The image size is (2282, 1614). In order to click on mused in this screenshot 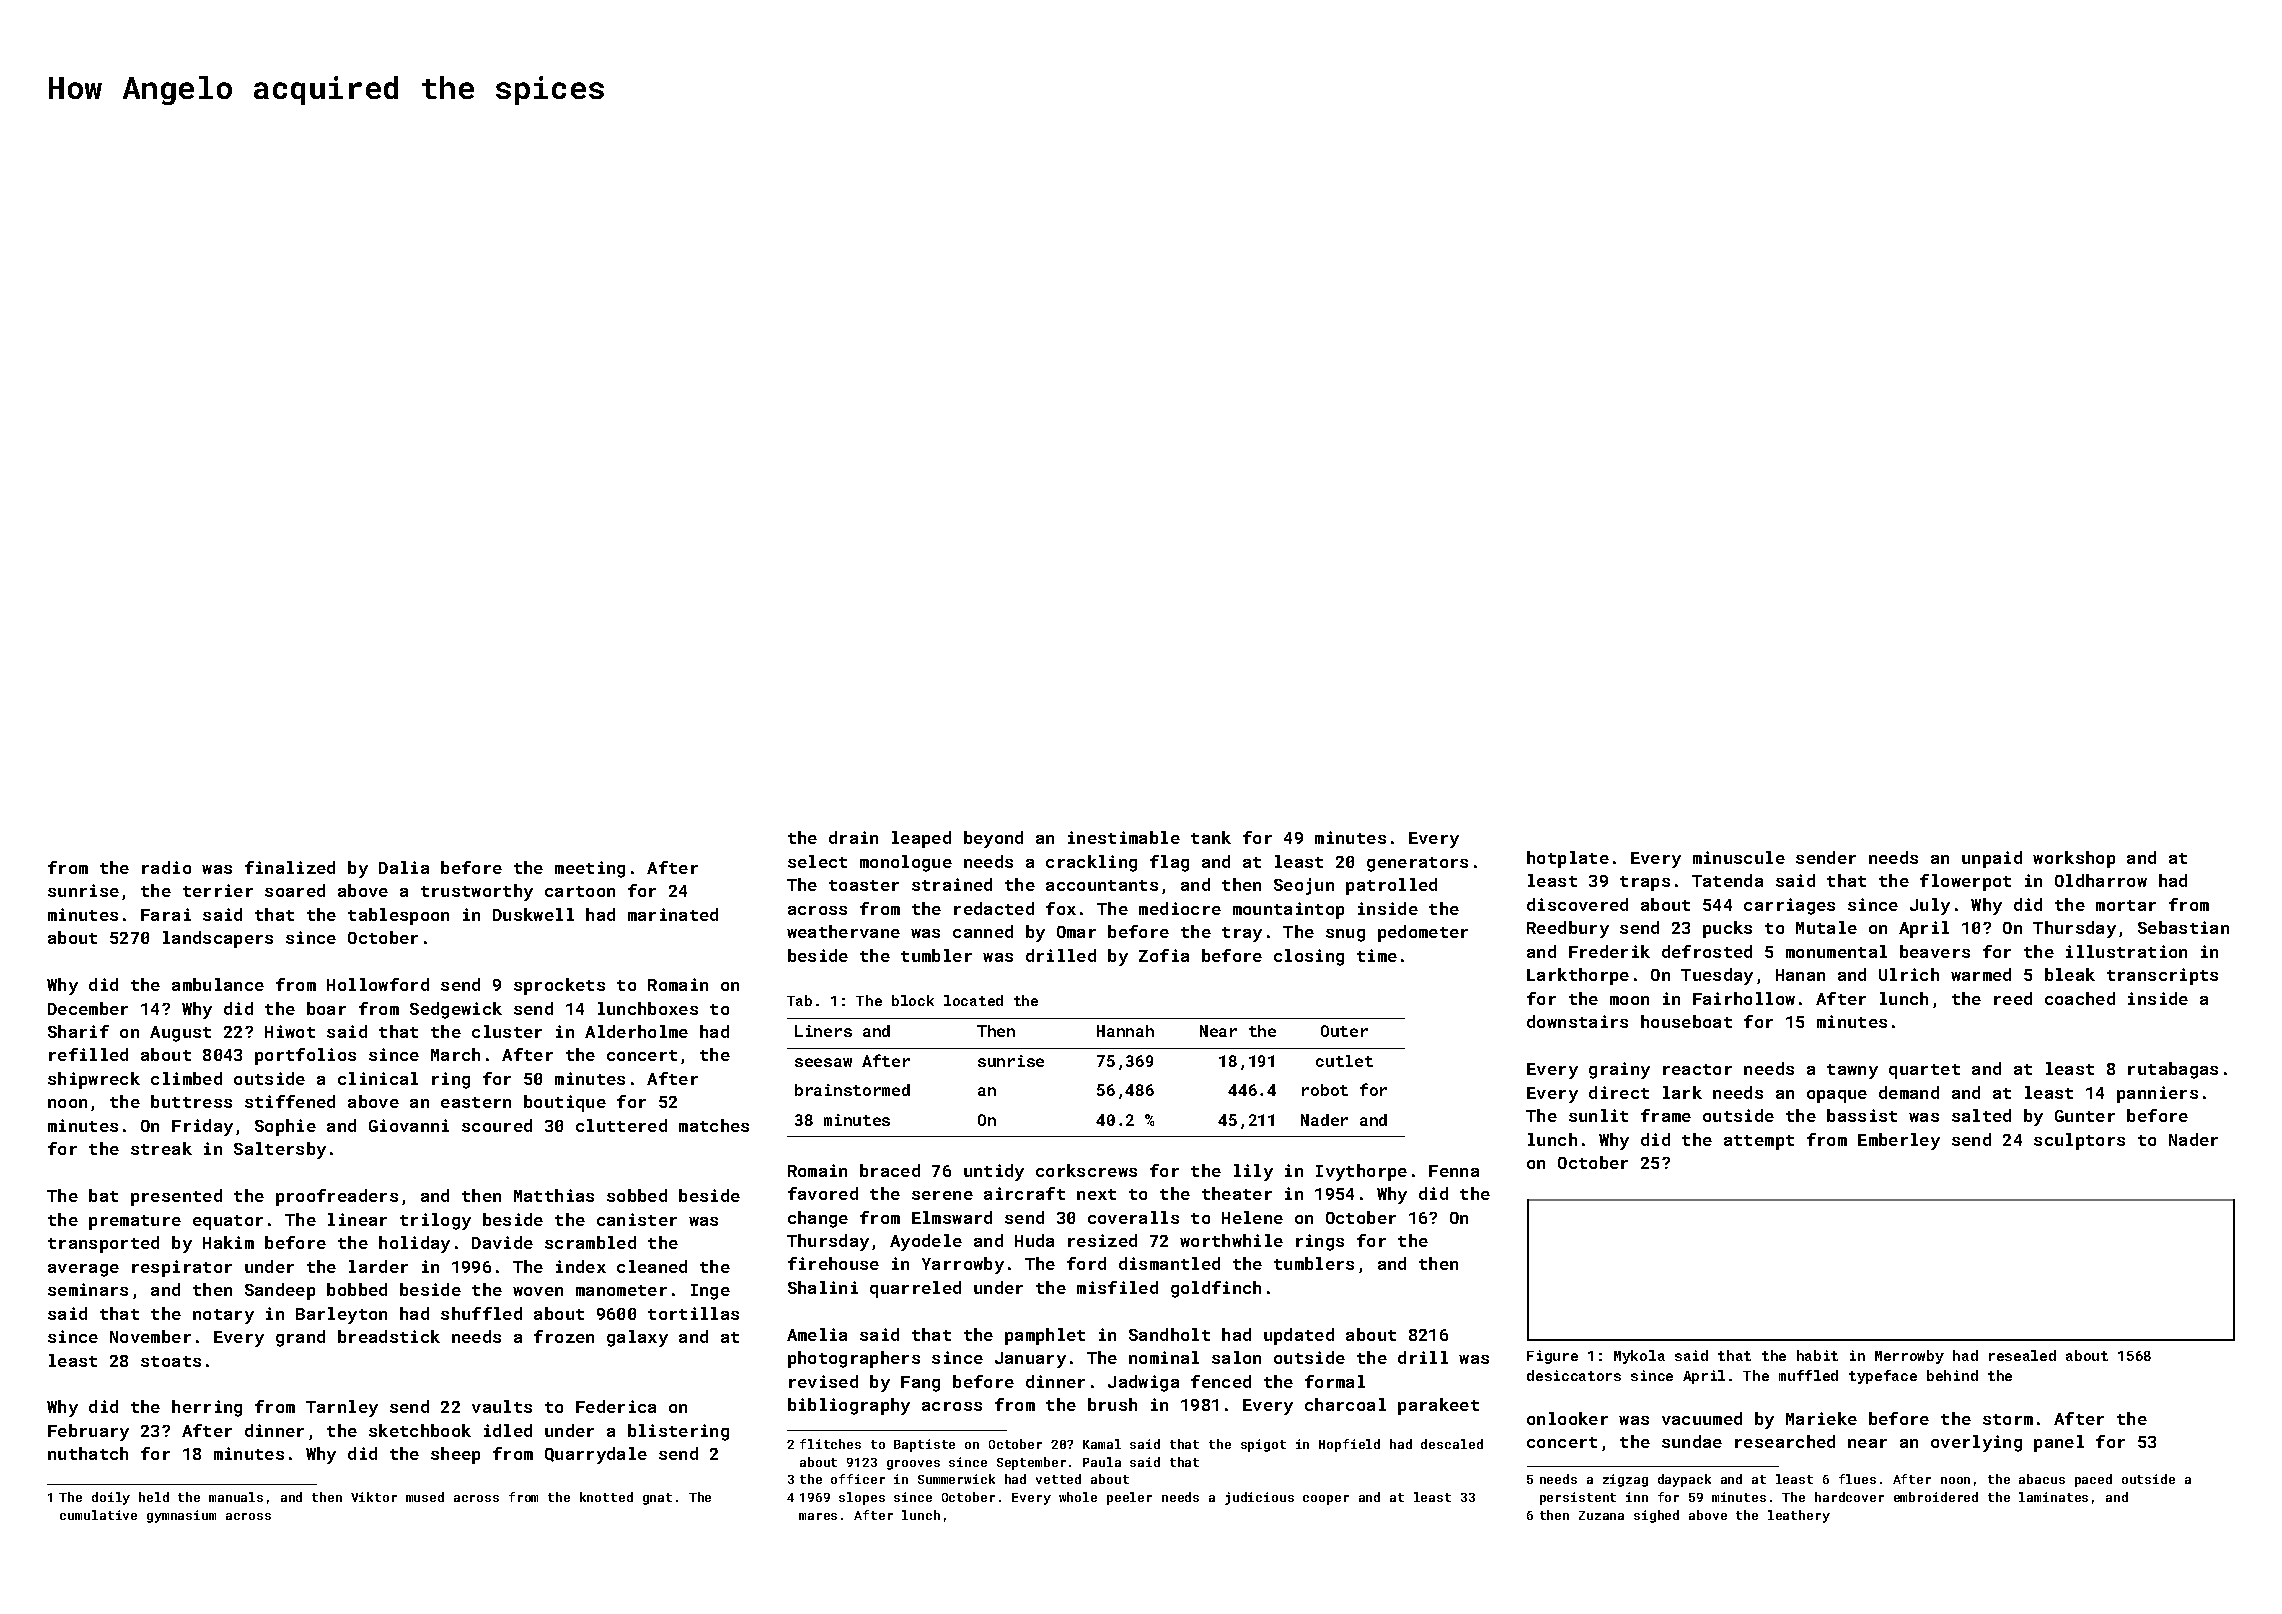, I will do `click(425, 1497)`.
